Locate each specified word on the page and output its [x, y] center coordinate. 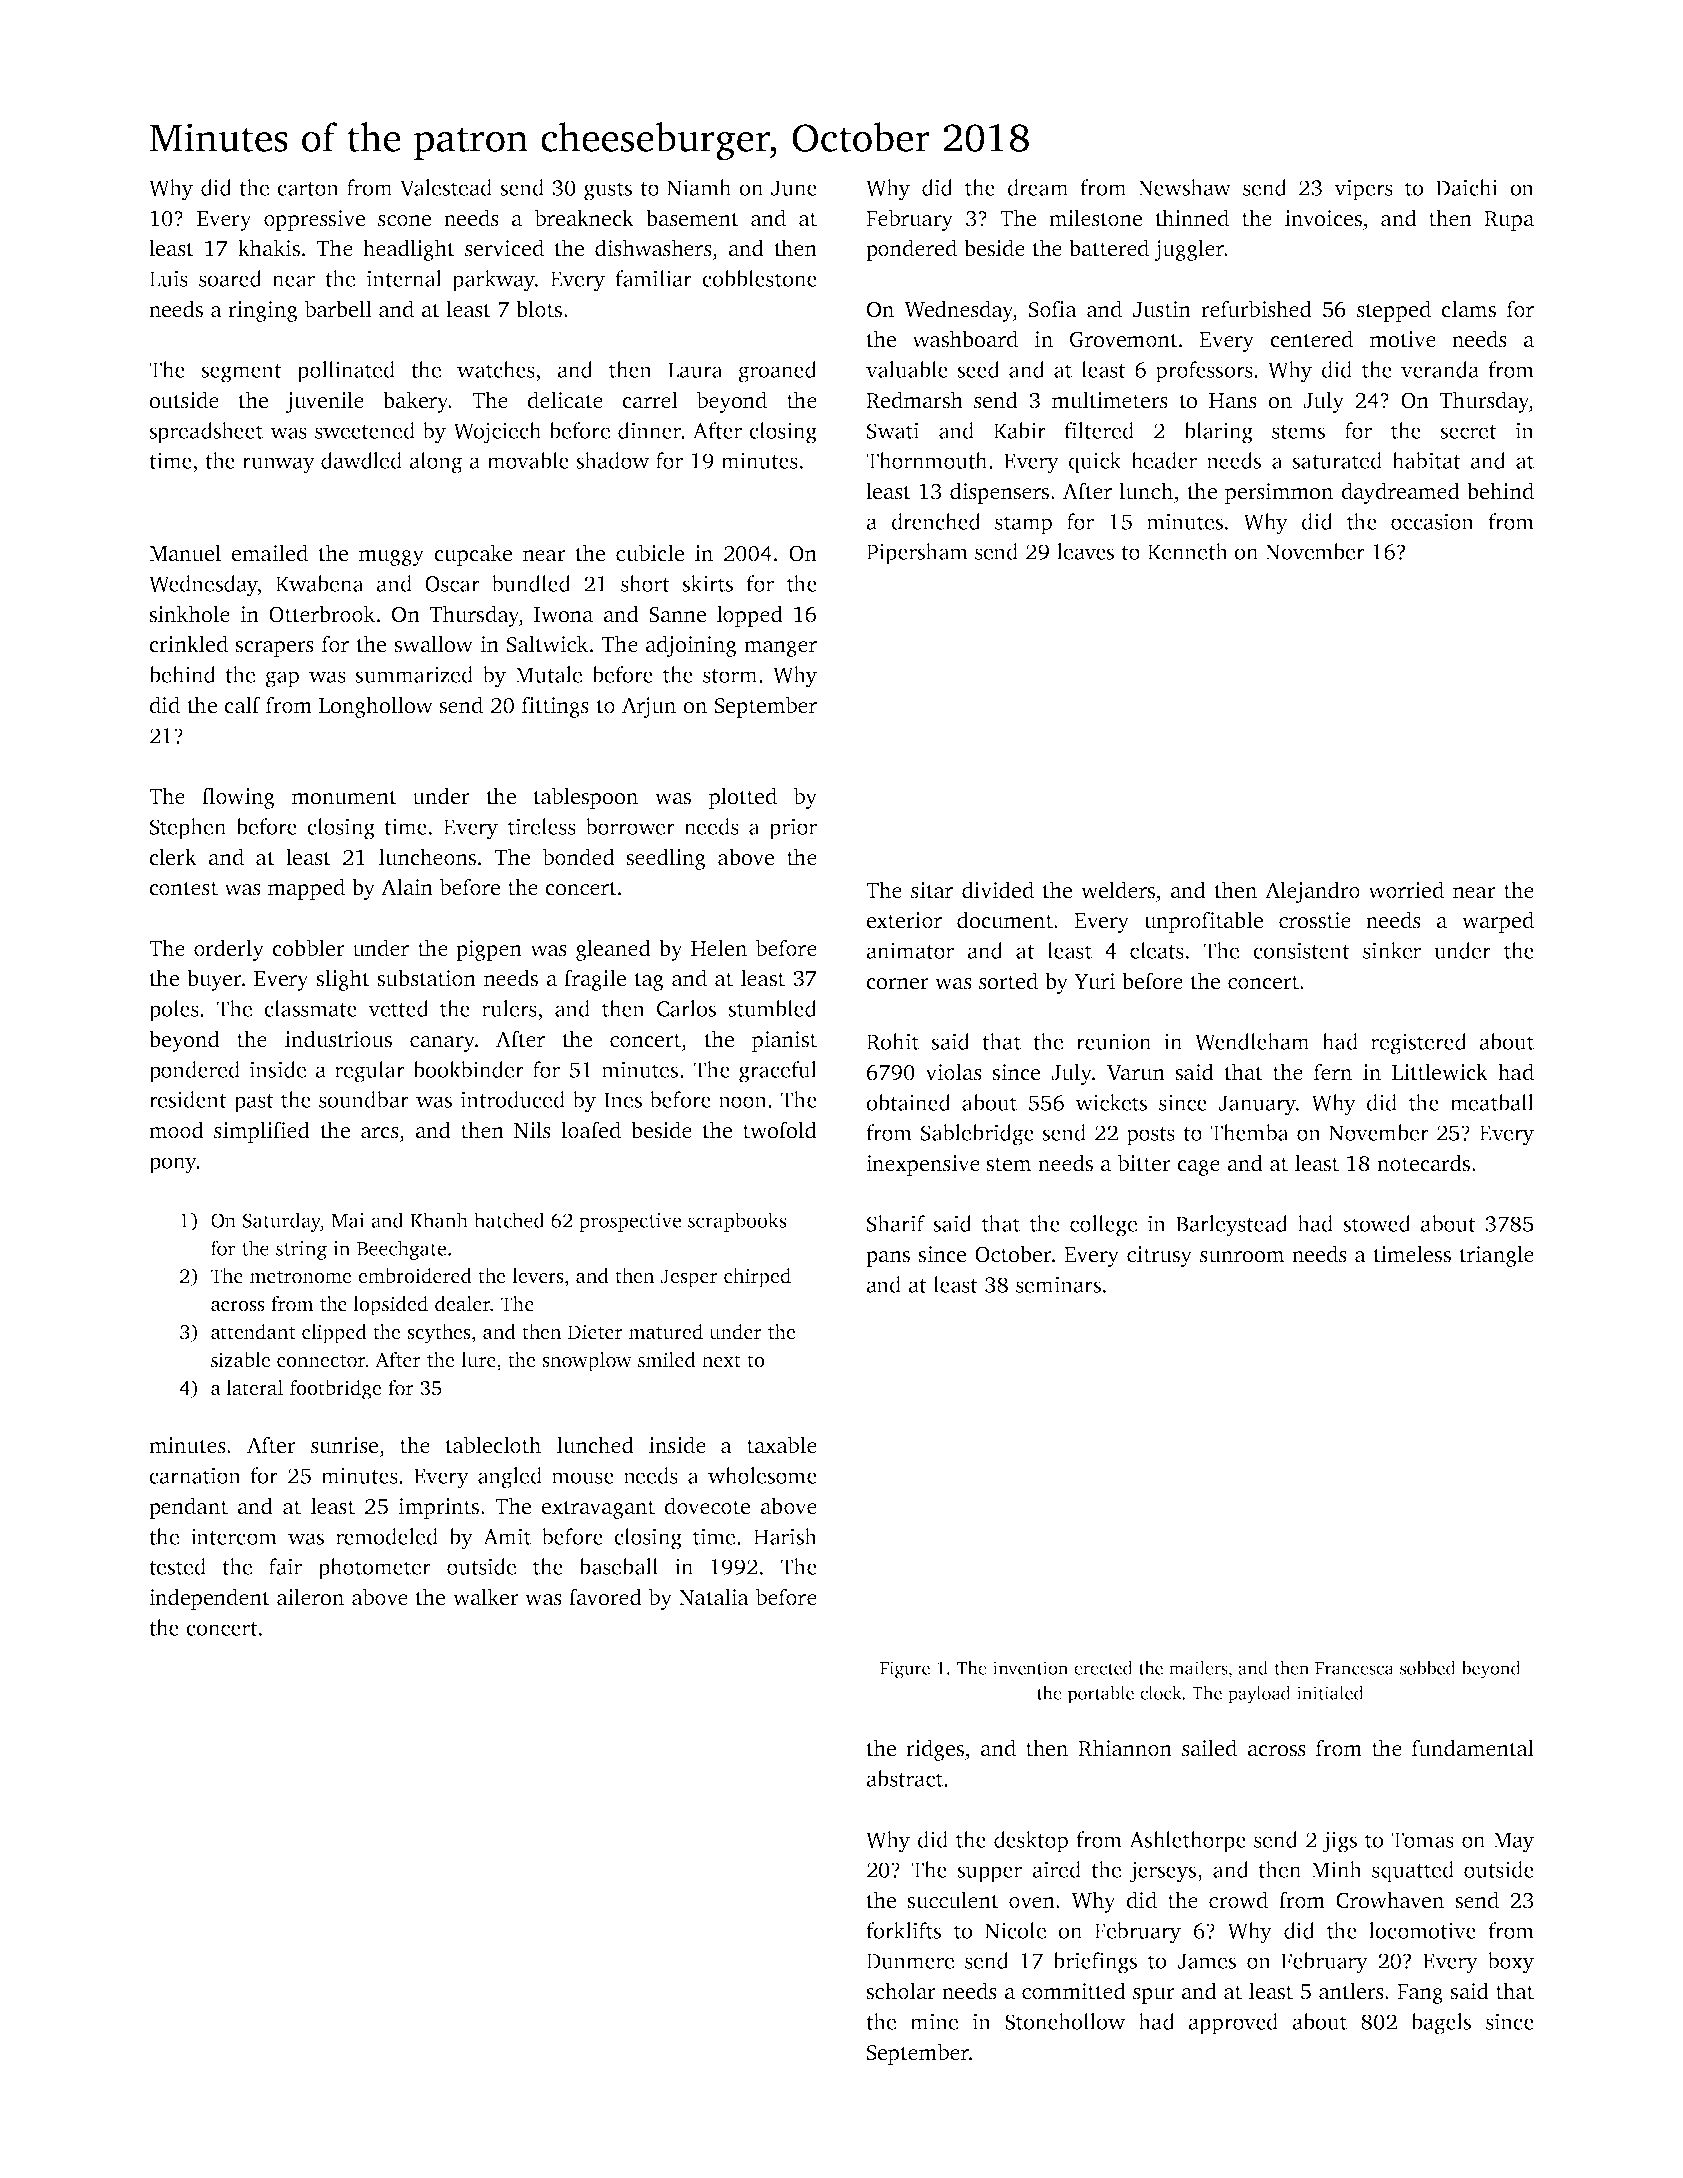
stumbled [772, 1008]
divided [998, 890]
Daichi [1467, 187]
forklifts [903, 1930]
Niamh [699, 187]
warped [1498, 922]
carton [308, 189]
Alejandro [1312, 892]
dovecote [707, 1506]
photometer [374, 1569]
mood [176, 1130]
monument [344, 797]
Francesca [1354, 1668]
